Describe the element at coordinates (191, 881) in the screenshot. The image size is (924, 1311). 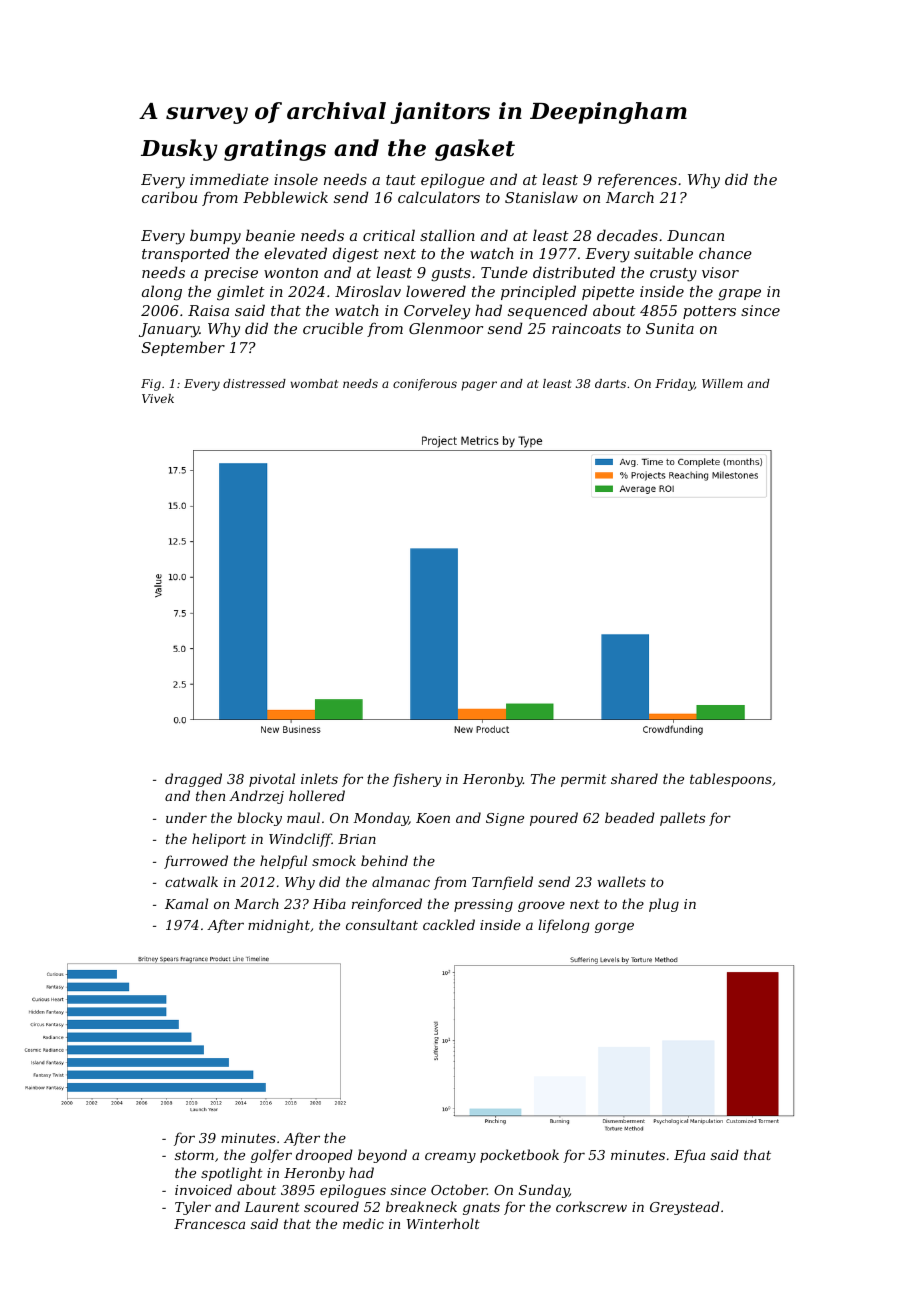
I see `catwalk` at that location.
